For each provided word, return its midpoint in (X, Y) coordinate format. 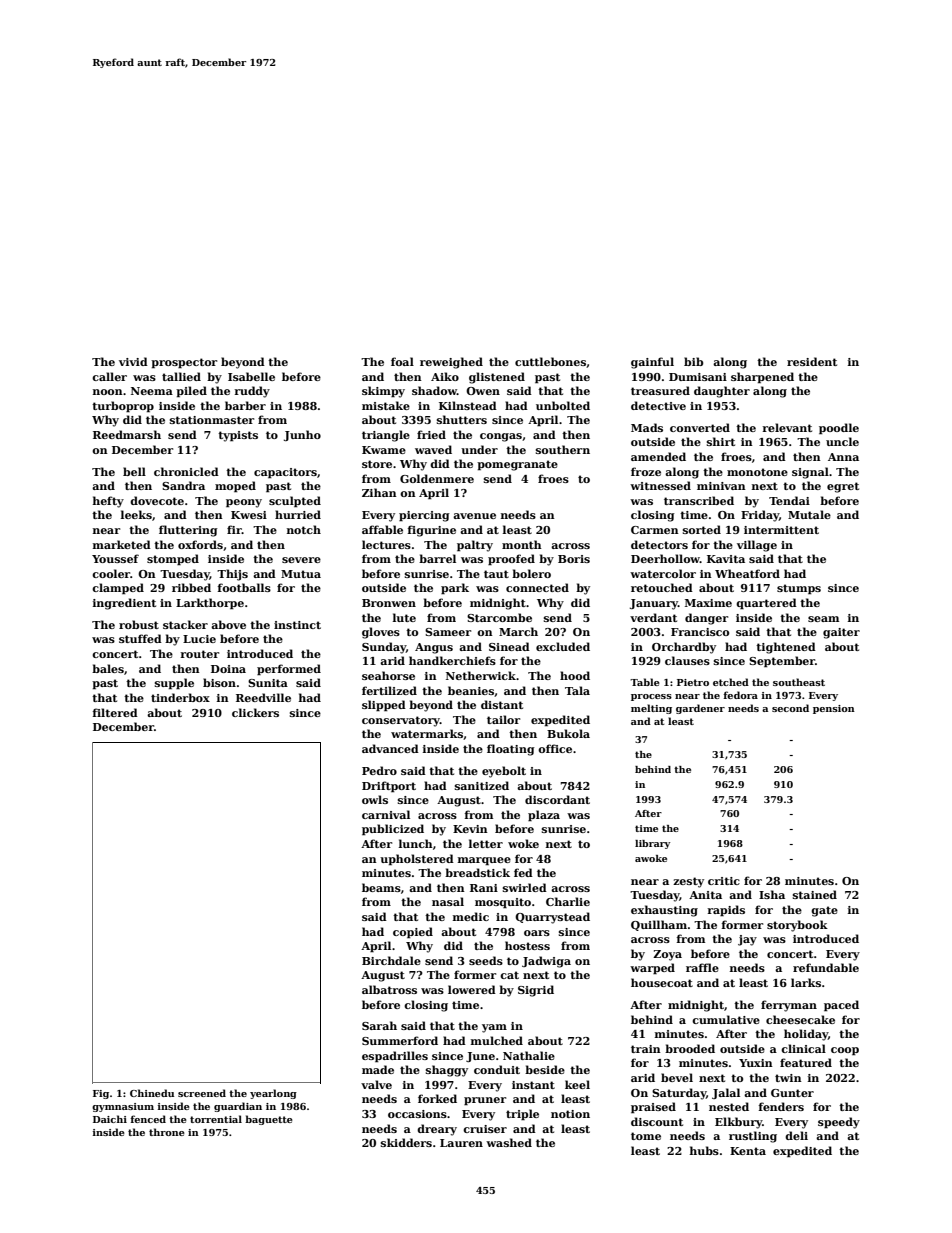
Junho (302, 435)
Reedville (263, 697)
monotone (757, 472)
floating (511, 750)
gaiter (841, 633)
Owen (483, 391)
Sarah (379, 1025)
